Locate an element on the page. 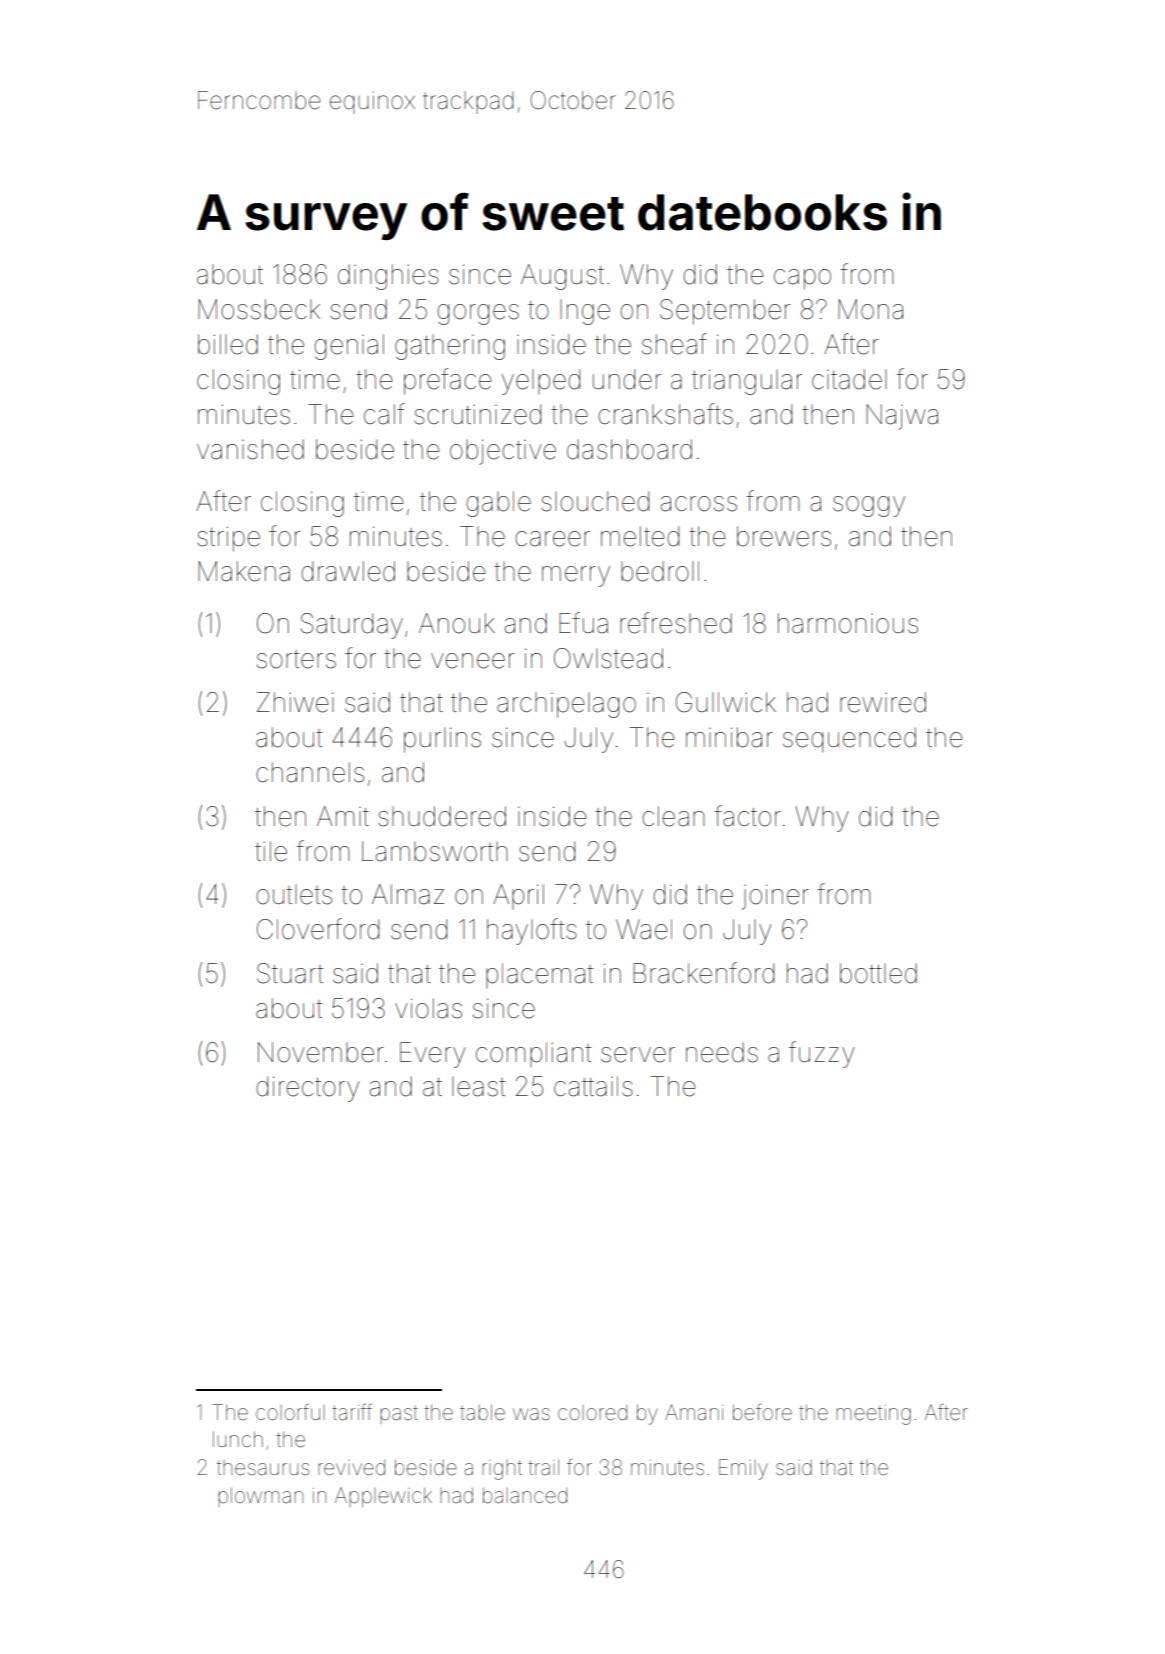  balanced is located at coordinates (525, 1496).
